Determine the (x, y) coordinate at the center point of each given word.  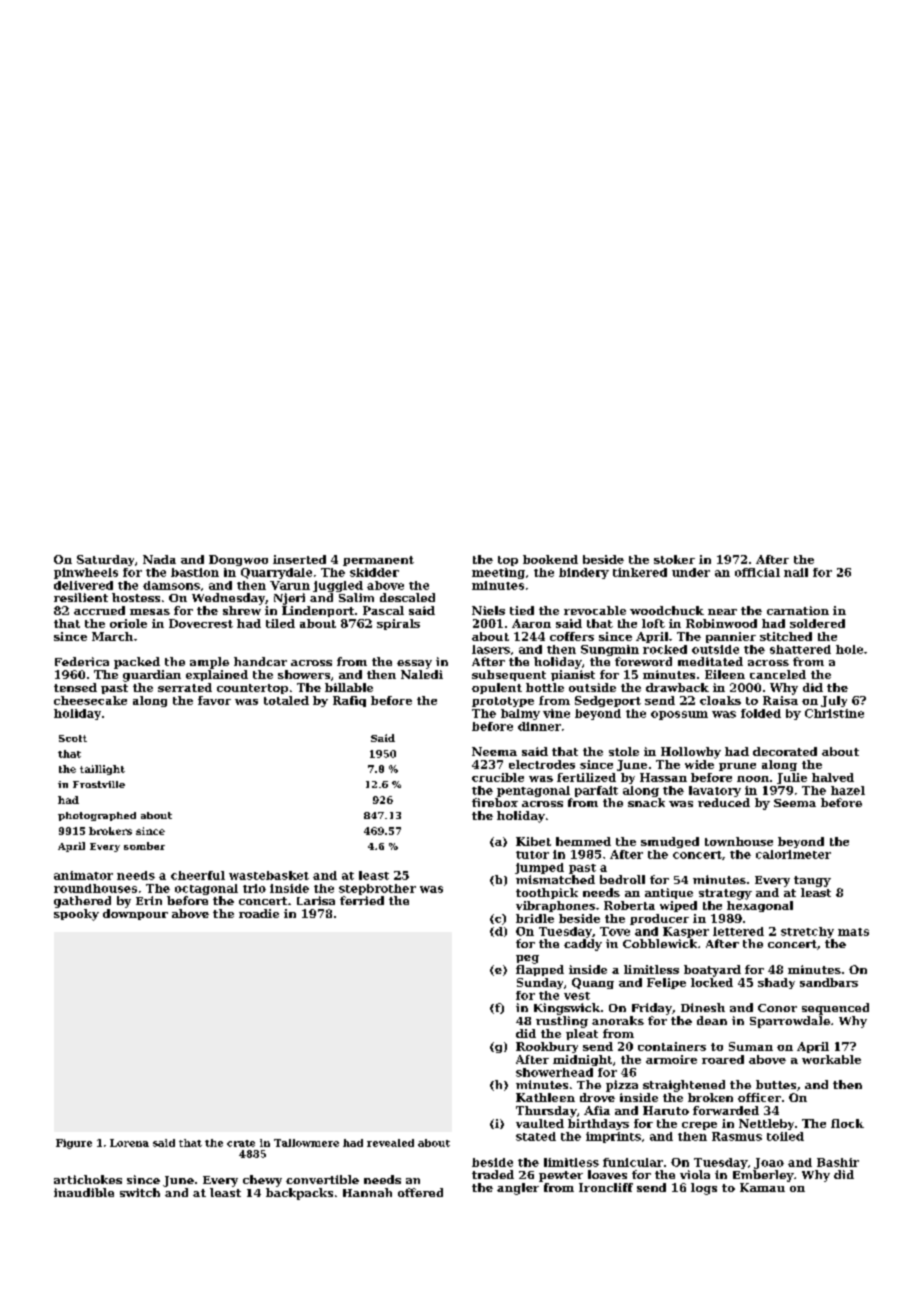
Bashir (838, 1162)
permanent (378, 561)
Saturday (105, 560)
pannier (731, 637)
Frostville (99, 784)
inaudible (84, 1192)
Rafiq (349, 701)
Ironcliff (606, 1187)
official (757, 572)
